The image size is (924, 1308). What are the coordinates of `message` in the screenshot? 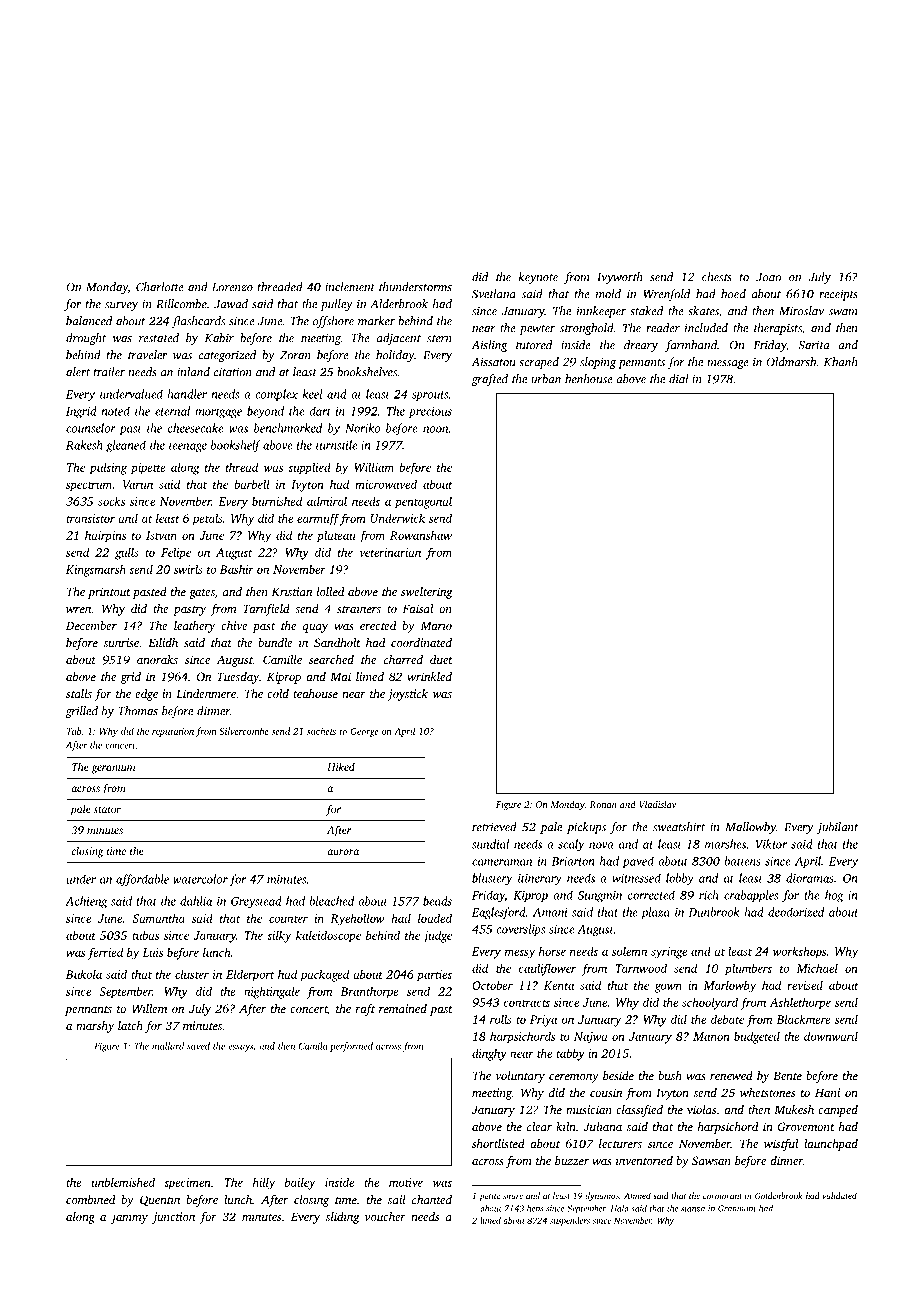 It's located at (728, 364).
